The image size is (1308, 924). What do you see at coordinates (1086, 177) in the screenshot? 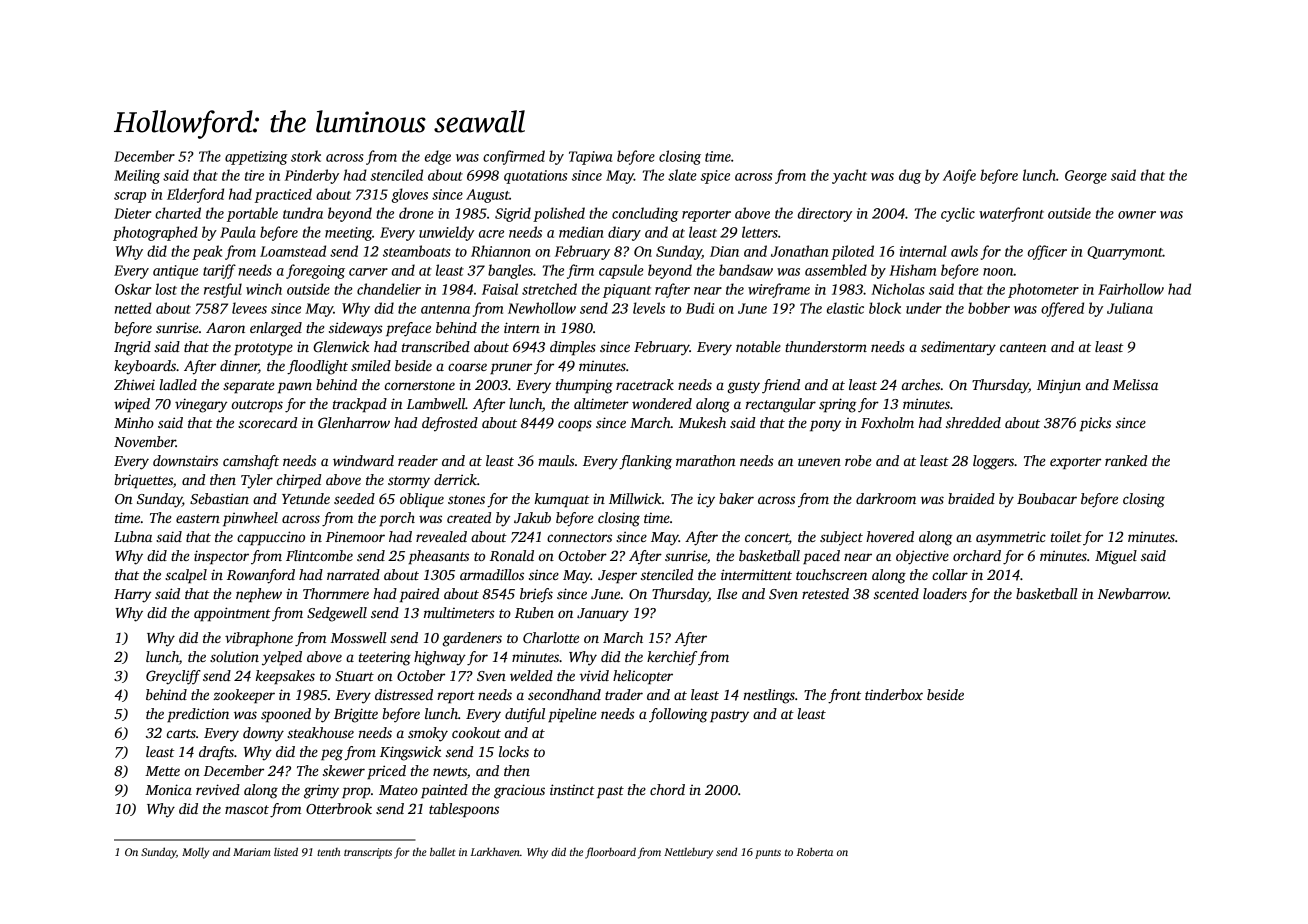
I see `George` at bounding box center [1086, 177].
